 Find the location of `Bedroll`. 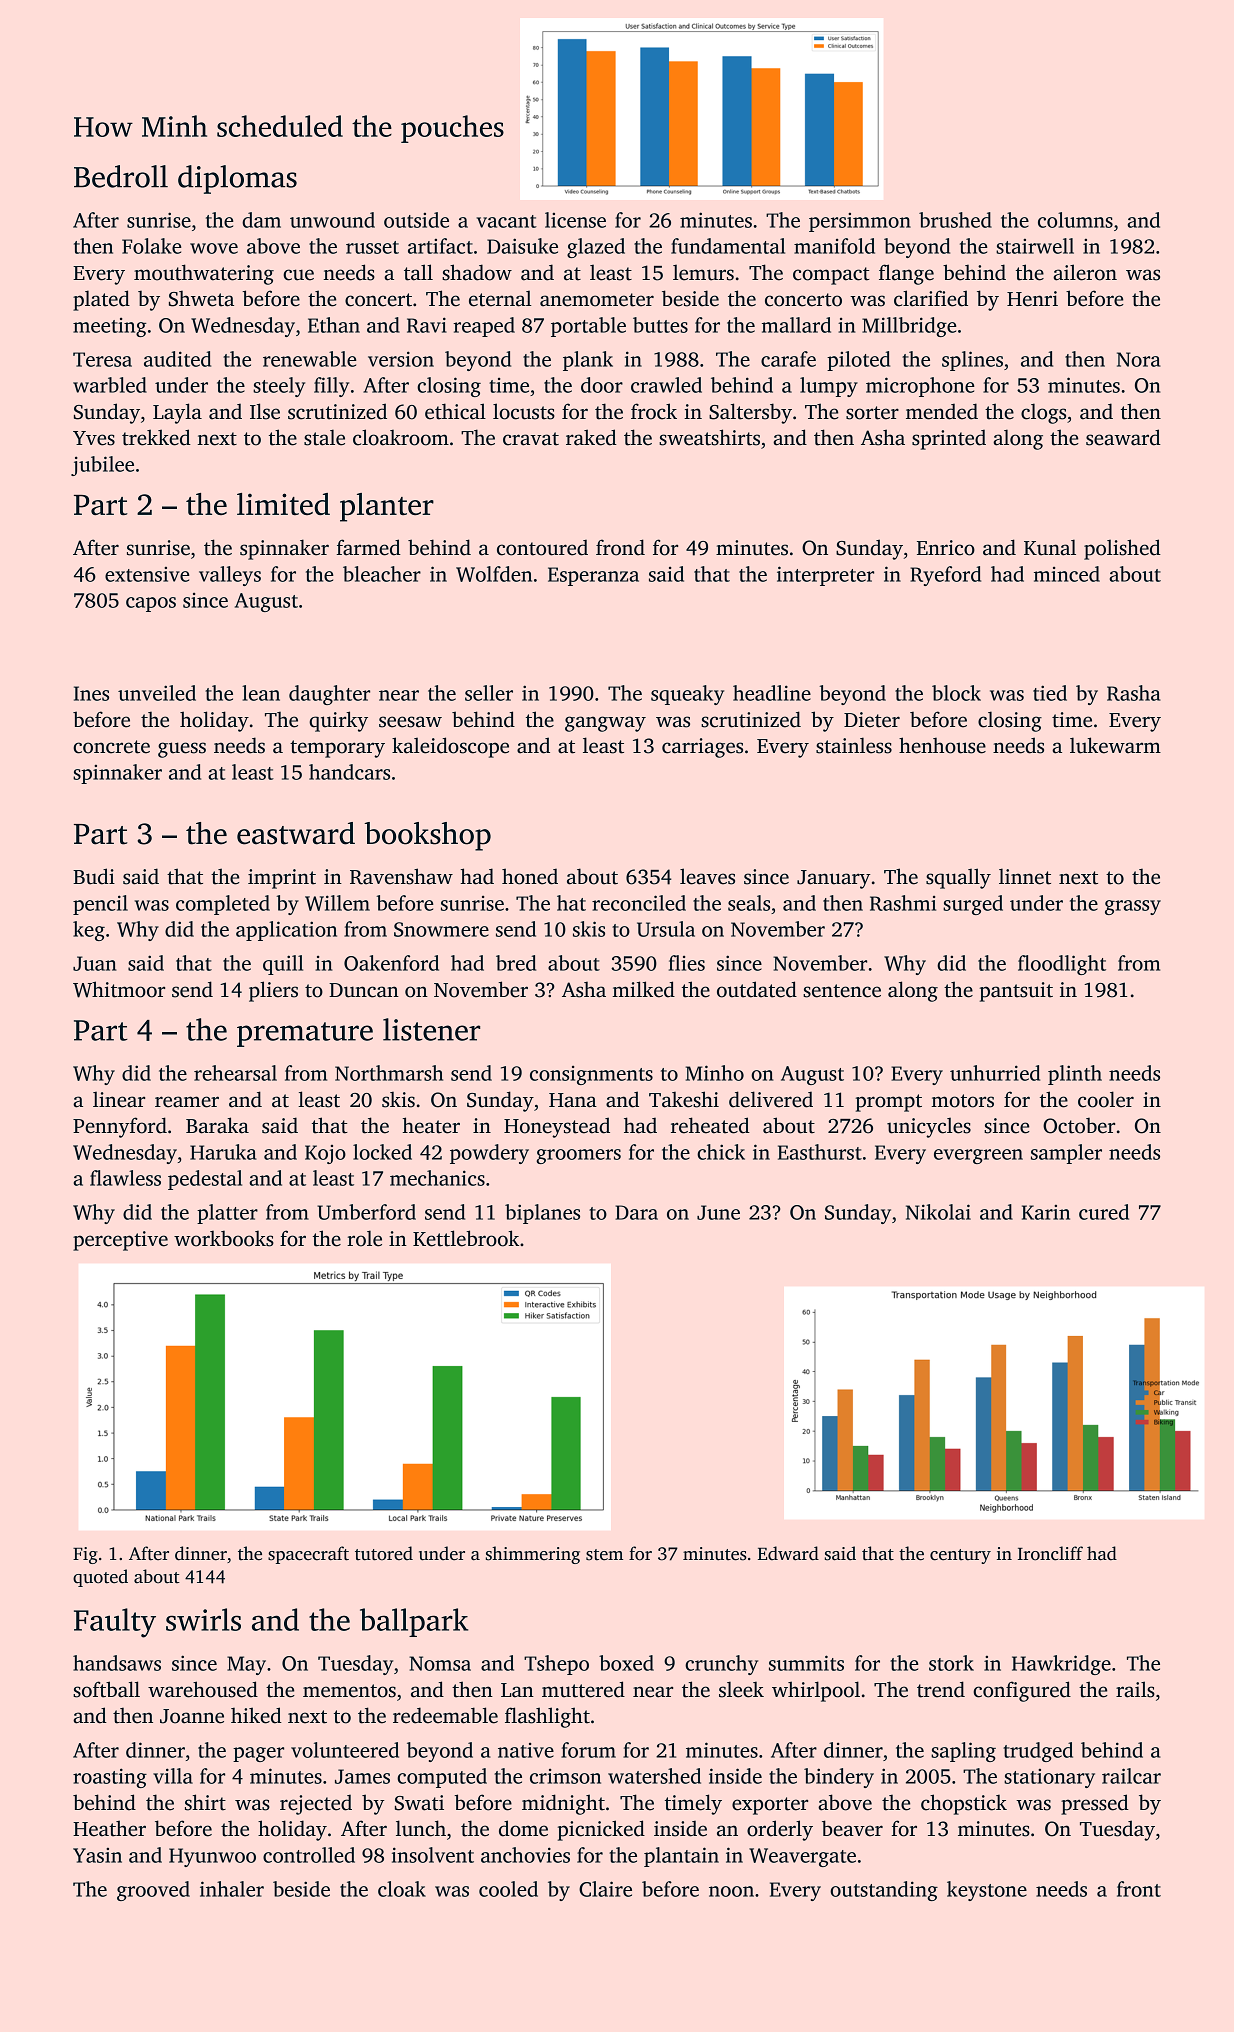

Bedroll is located at coordinates (121, 176).
